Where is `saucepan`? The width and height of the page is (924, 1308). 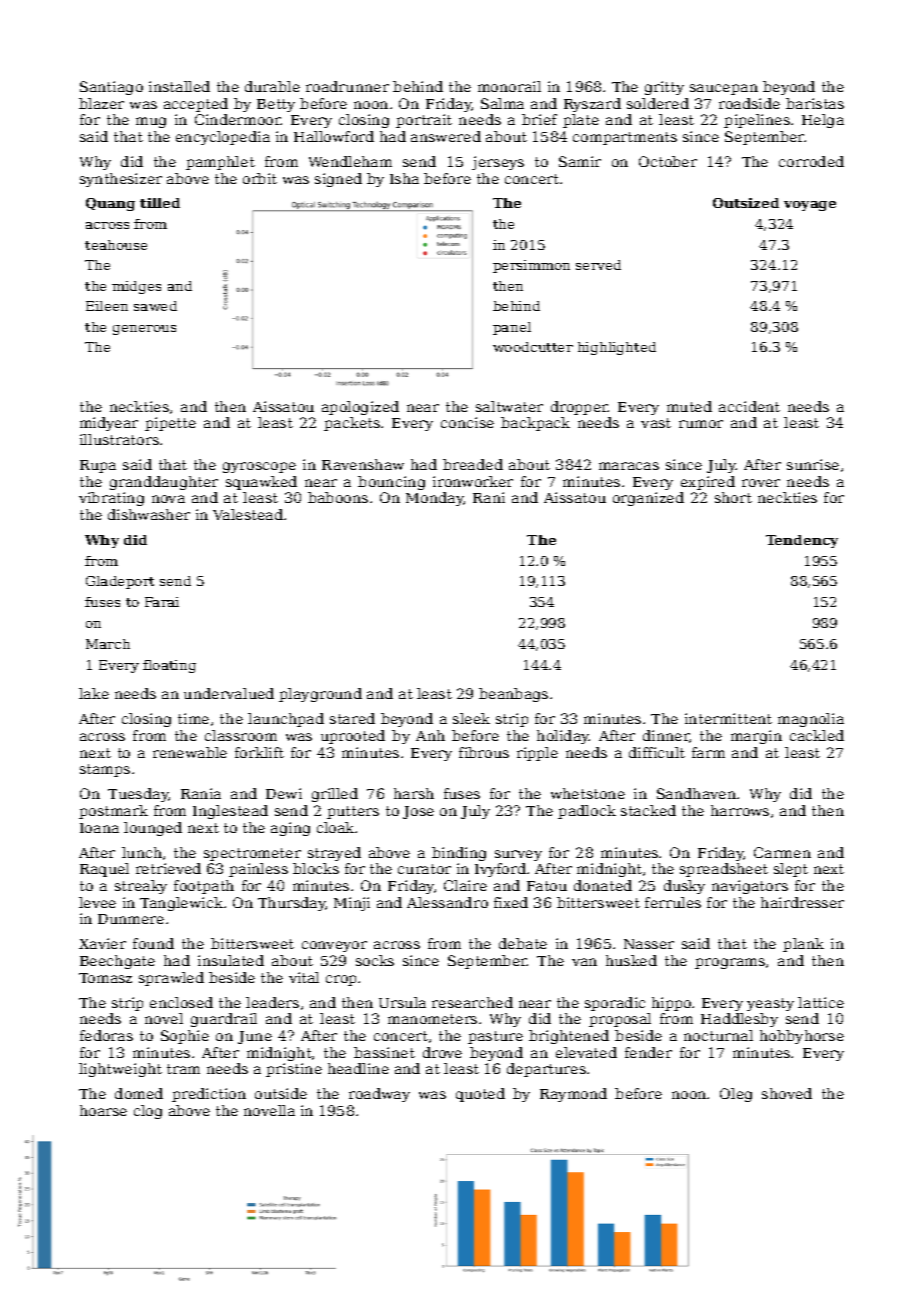 saucepan is located at coordinates (724, 89).
